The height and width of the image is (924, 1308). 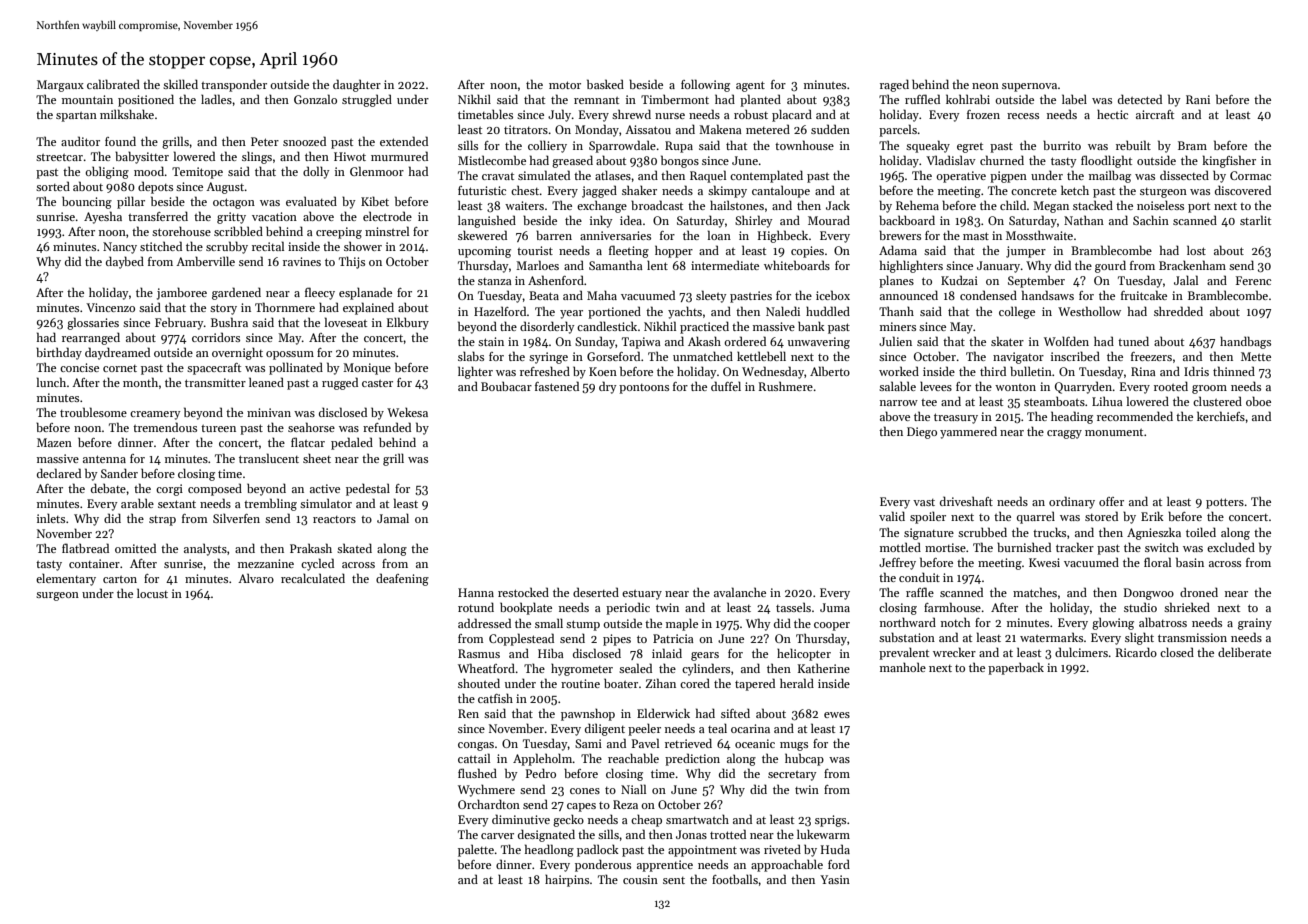 I want to click on cattail, so click(x=474, y=758).
